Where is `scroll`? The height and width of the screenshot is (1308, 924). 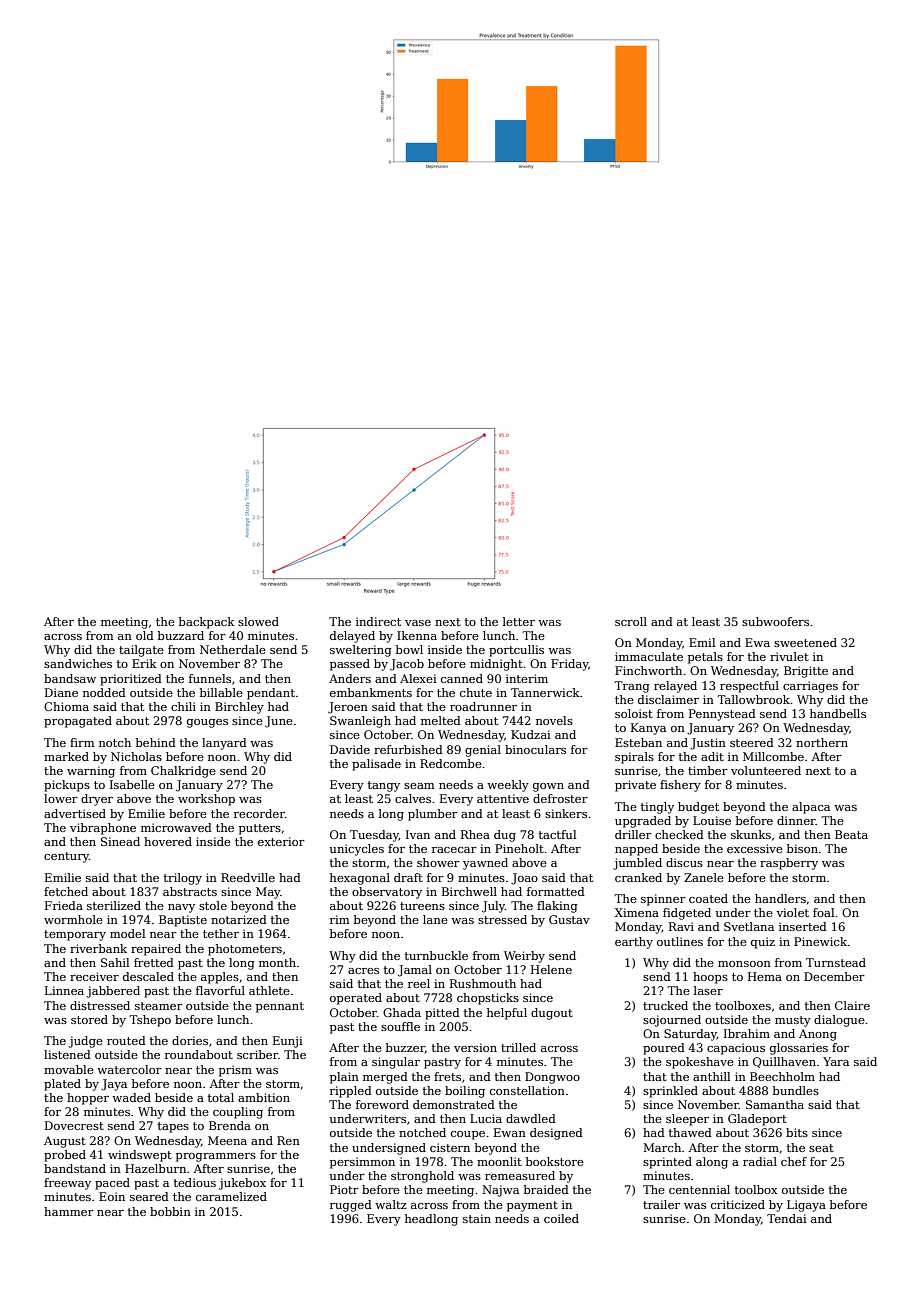
scroll is located at coordinates (631, 621).
